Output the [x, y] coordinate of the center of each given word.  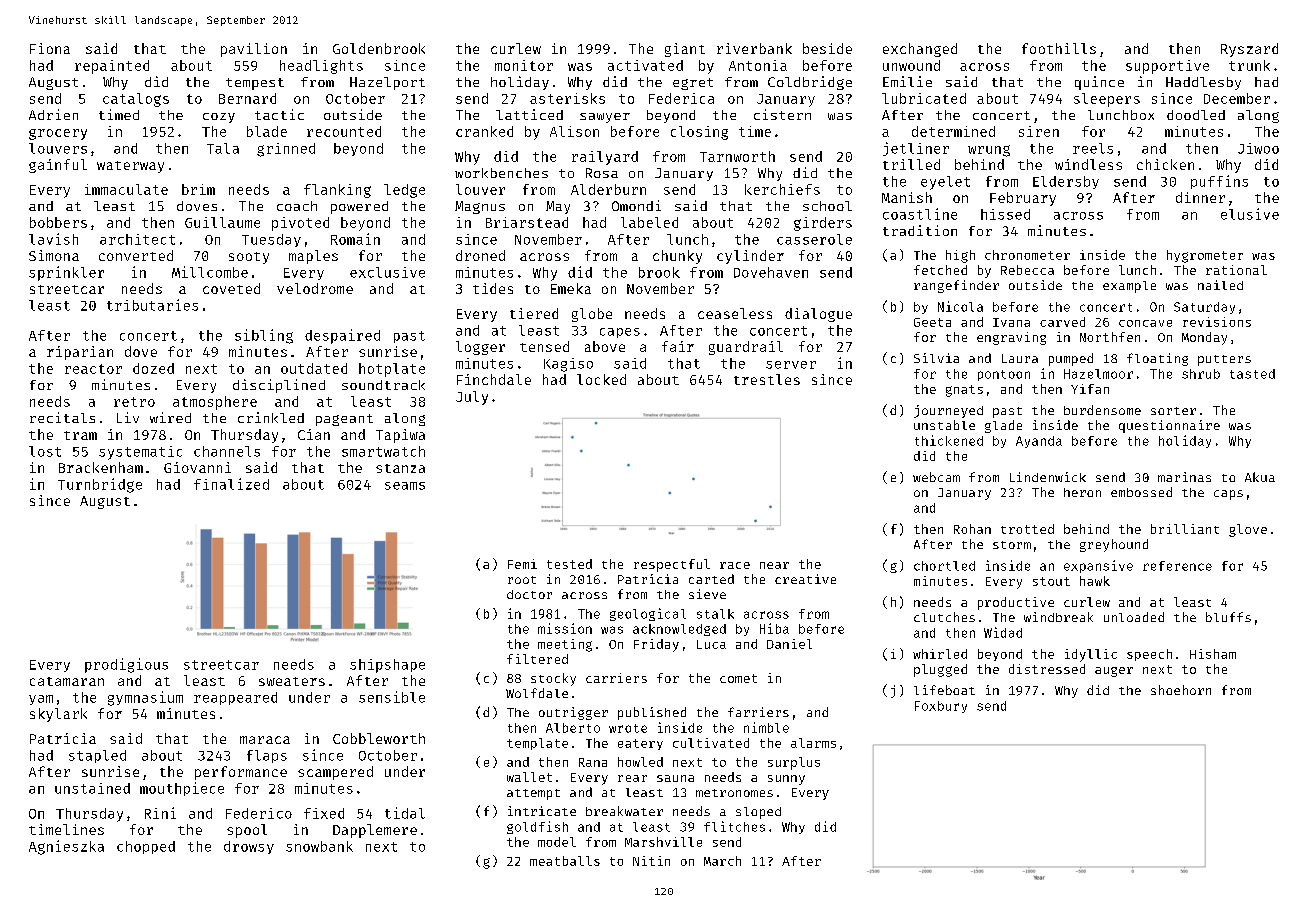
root [522, 580]
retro [134, 402]
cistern [782, 114]
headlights [321, 67]
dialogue [818, 315]
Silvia [936, 358]
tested [569, 564]
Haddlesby [1203, 83]
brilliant [1185, 529]
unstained [92, 788]
